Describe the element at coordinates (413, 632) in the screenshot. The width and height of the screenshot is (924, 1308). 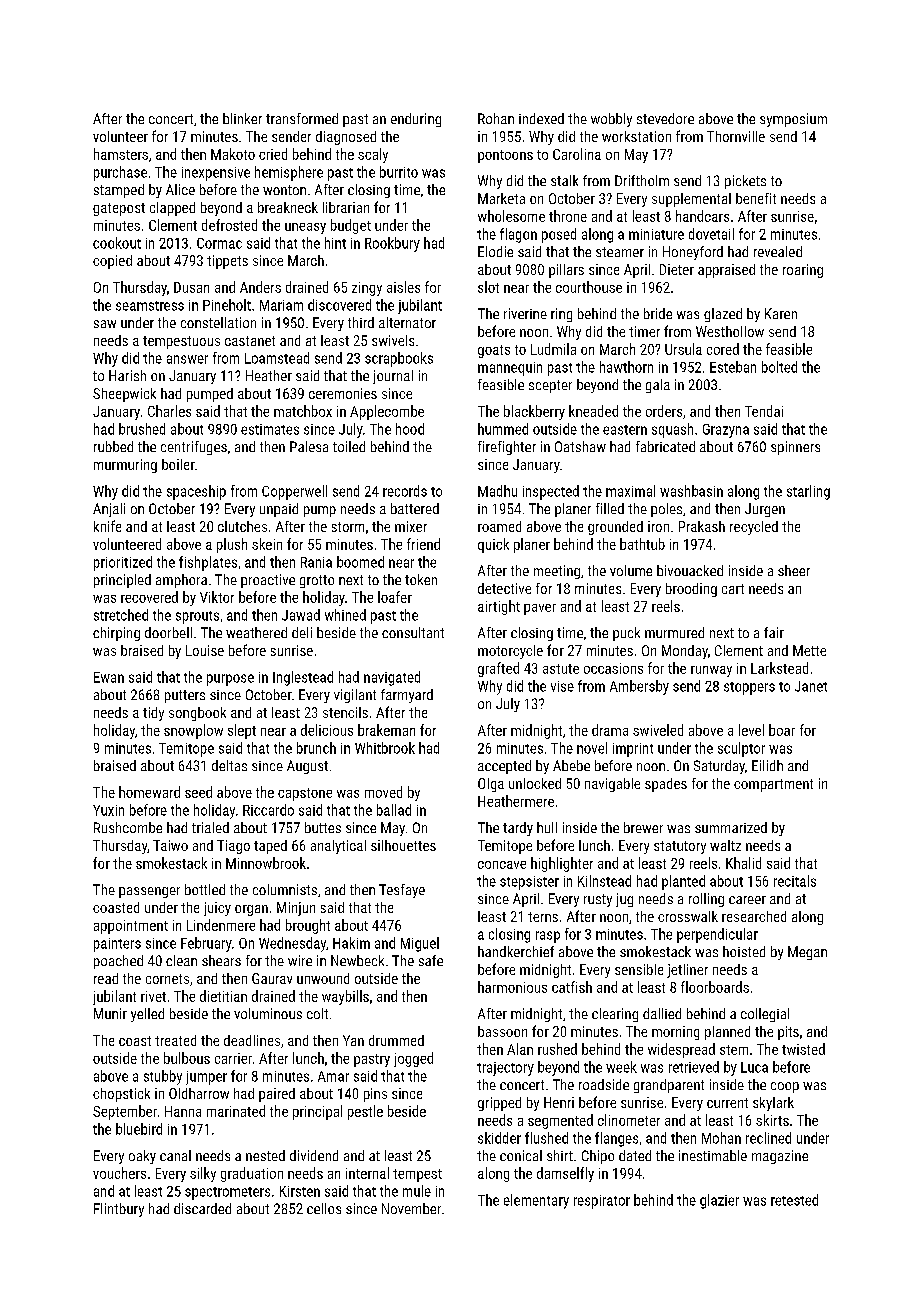
I see `consultant` at that location.
